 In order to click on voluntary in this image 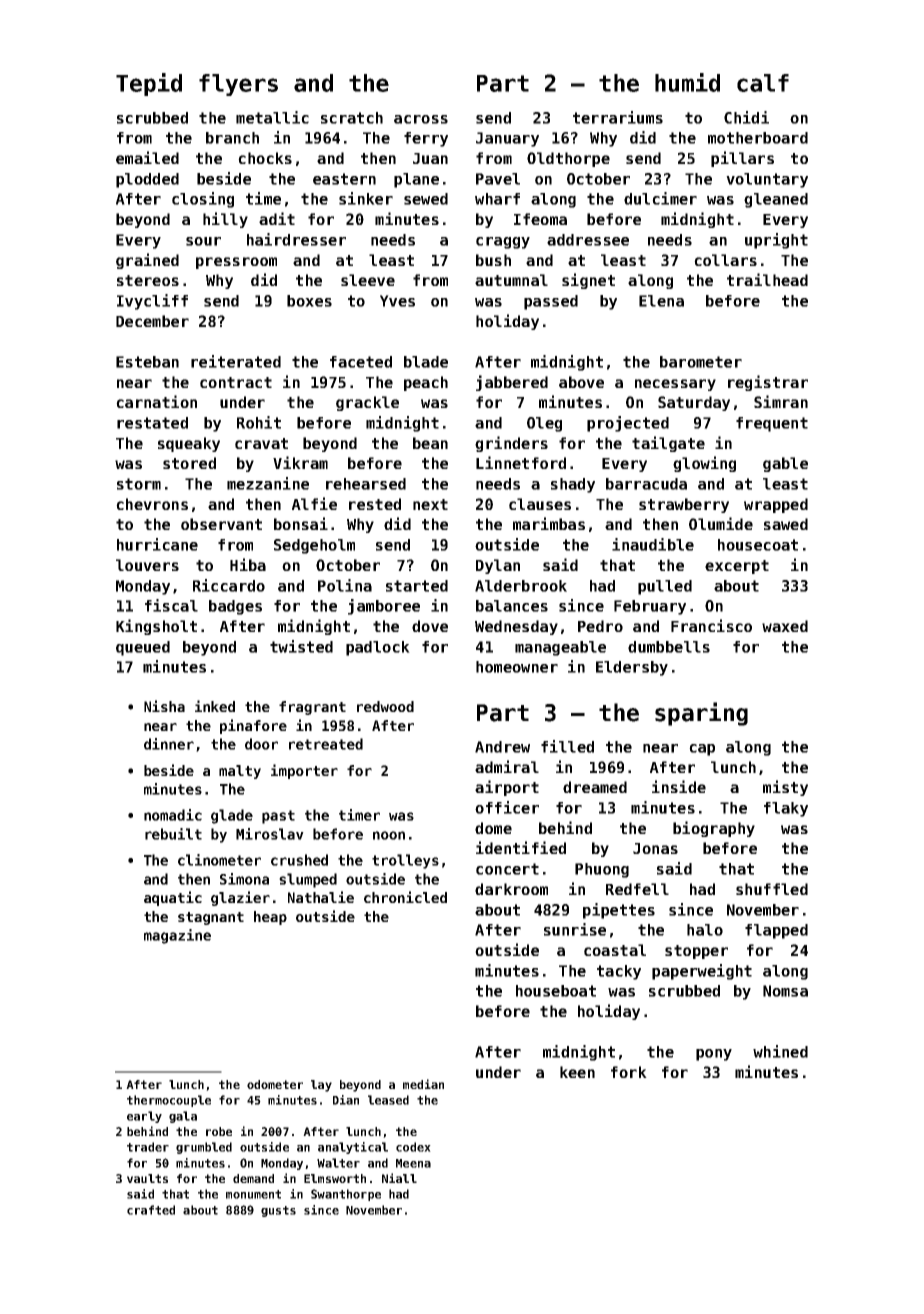, I will do `click(767, 180)`.
